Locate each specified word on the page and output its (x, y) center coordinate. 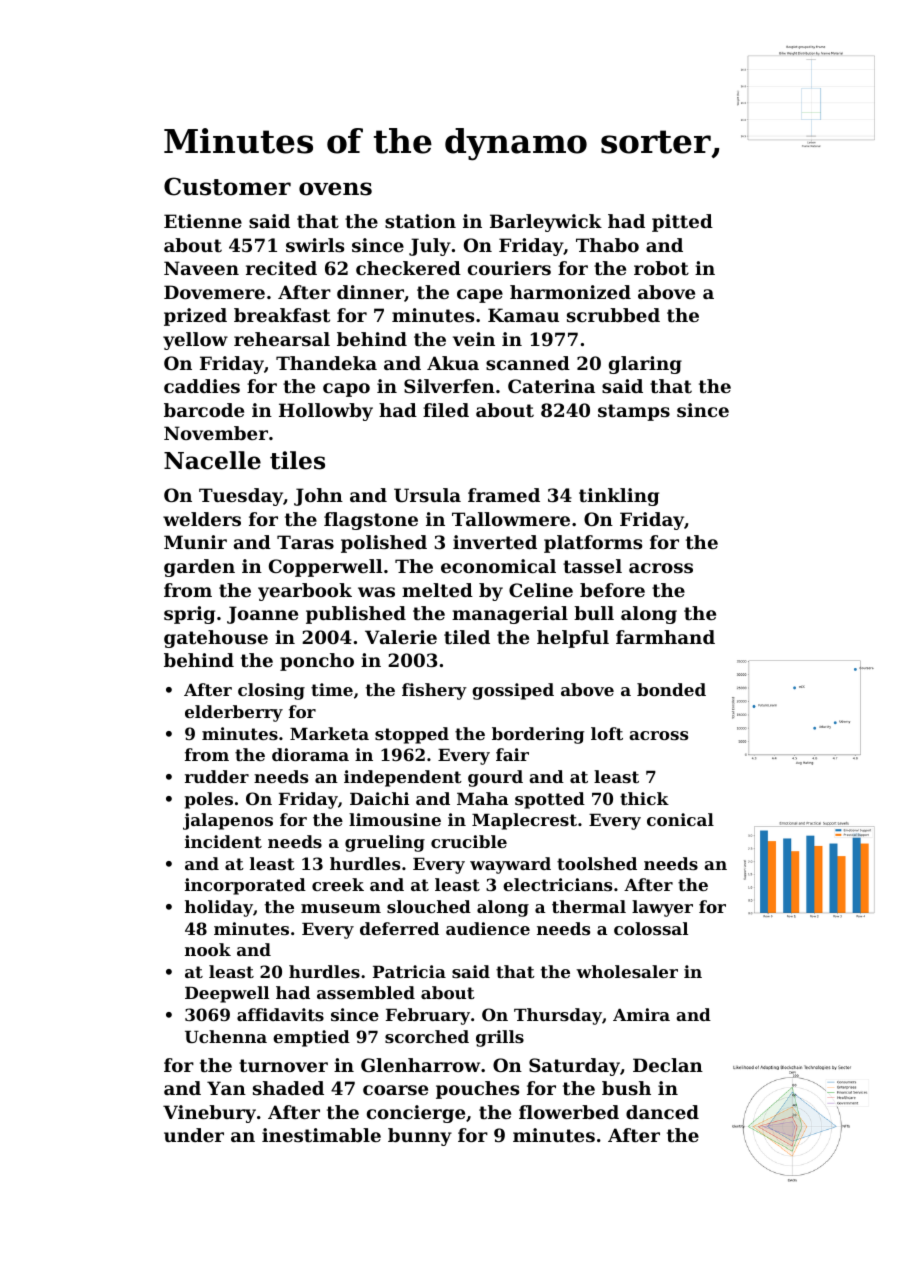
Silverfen (449, 386)
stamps (634, 412)
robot (661, 268)
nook (208, 949)
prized (195, 317)
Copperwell (325, 568)
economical (498, 566)
